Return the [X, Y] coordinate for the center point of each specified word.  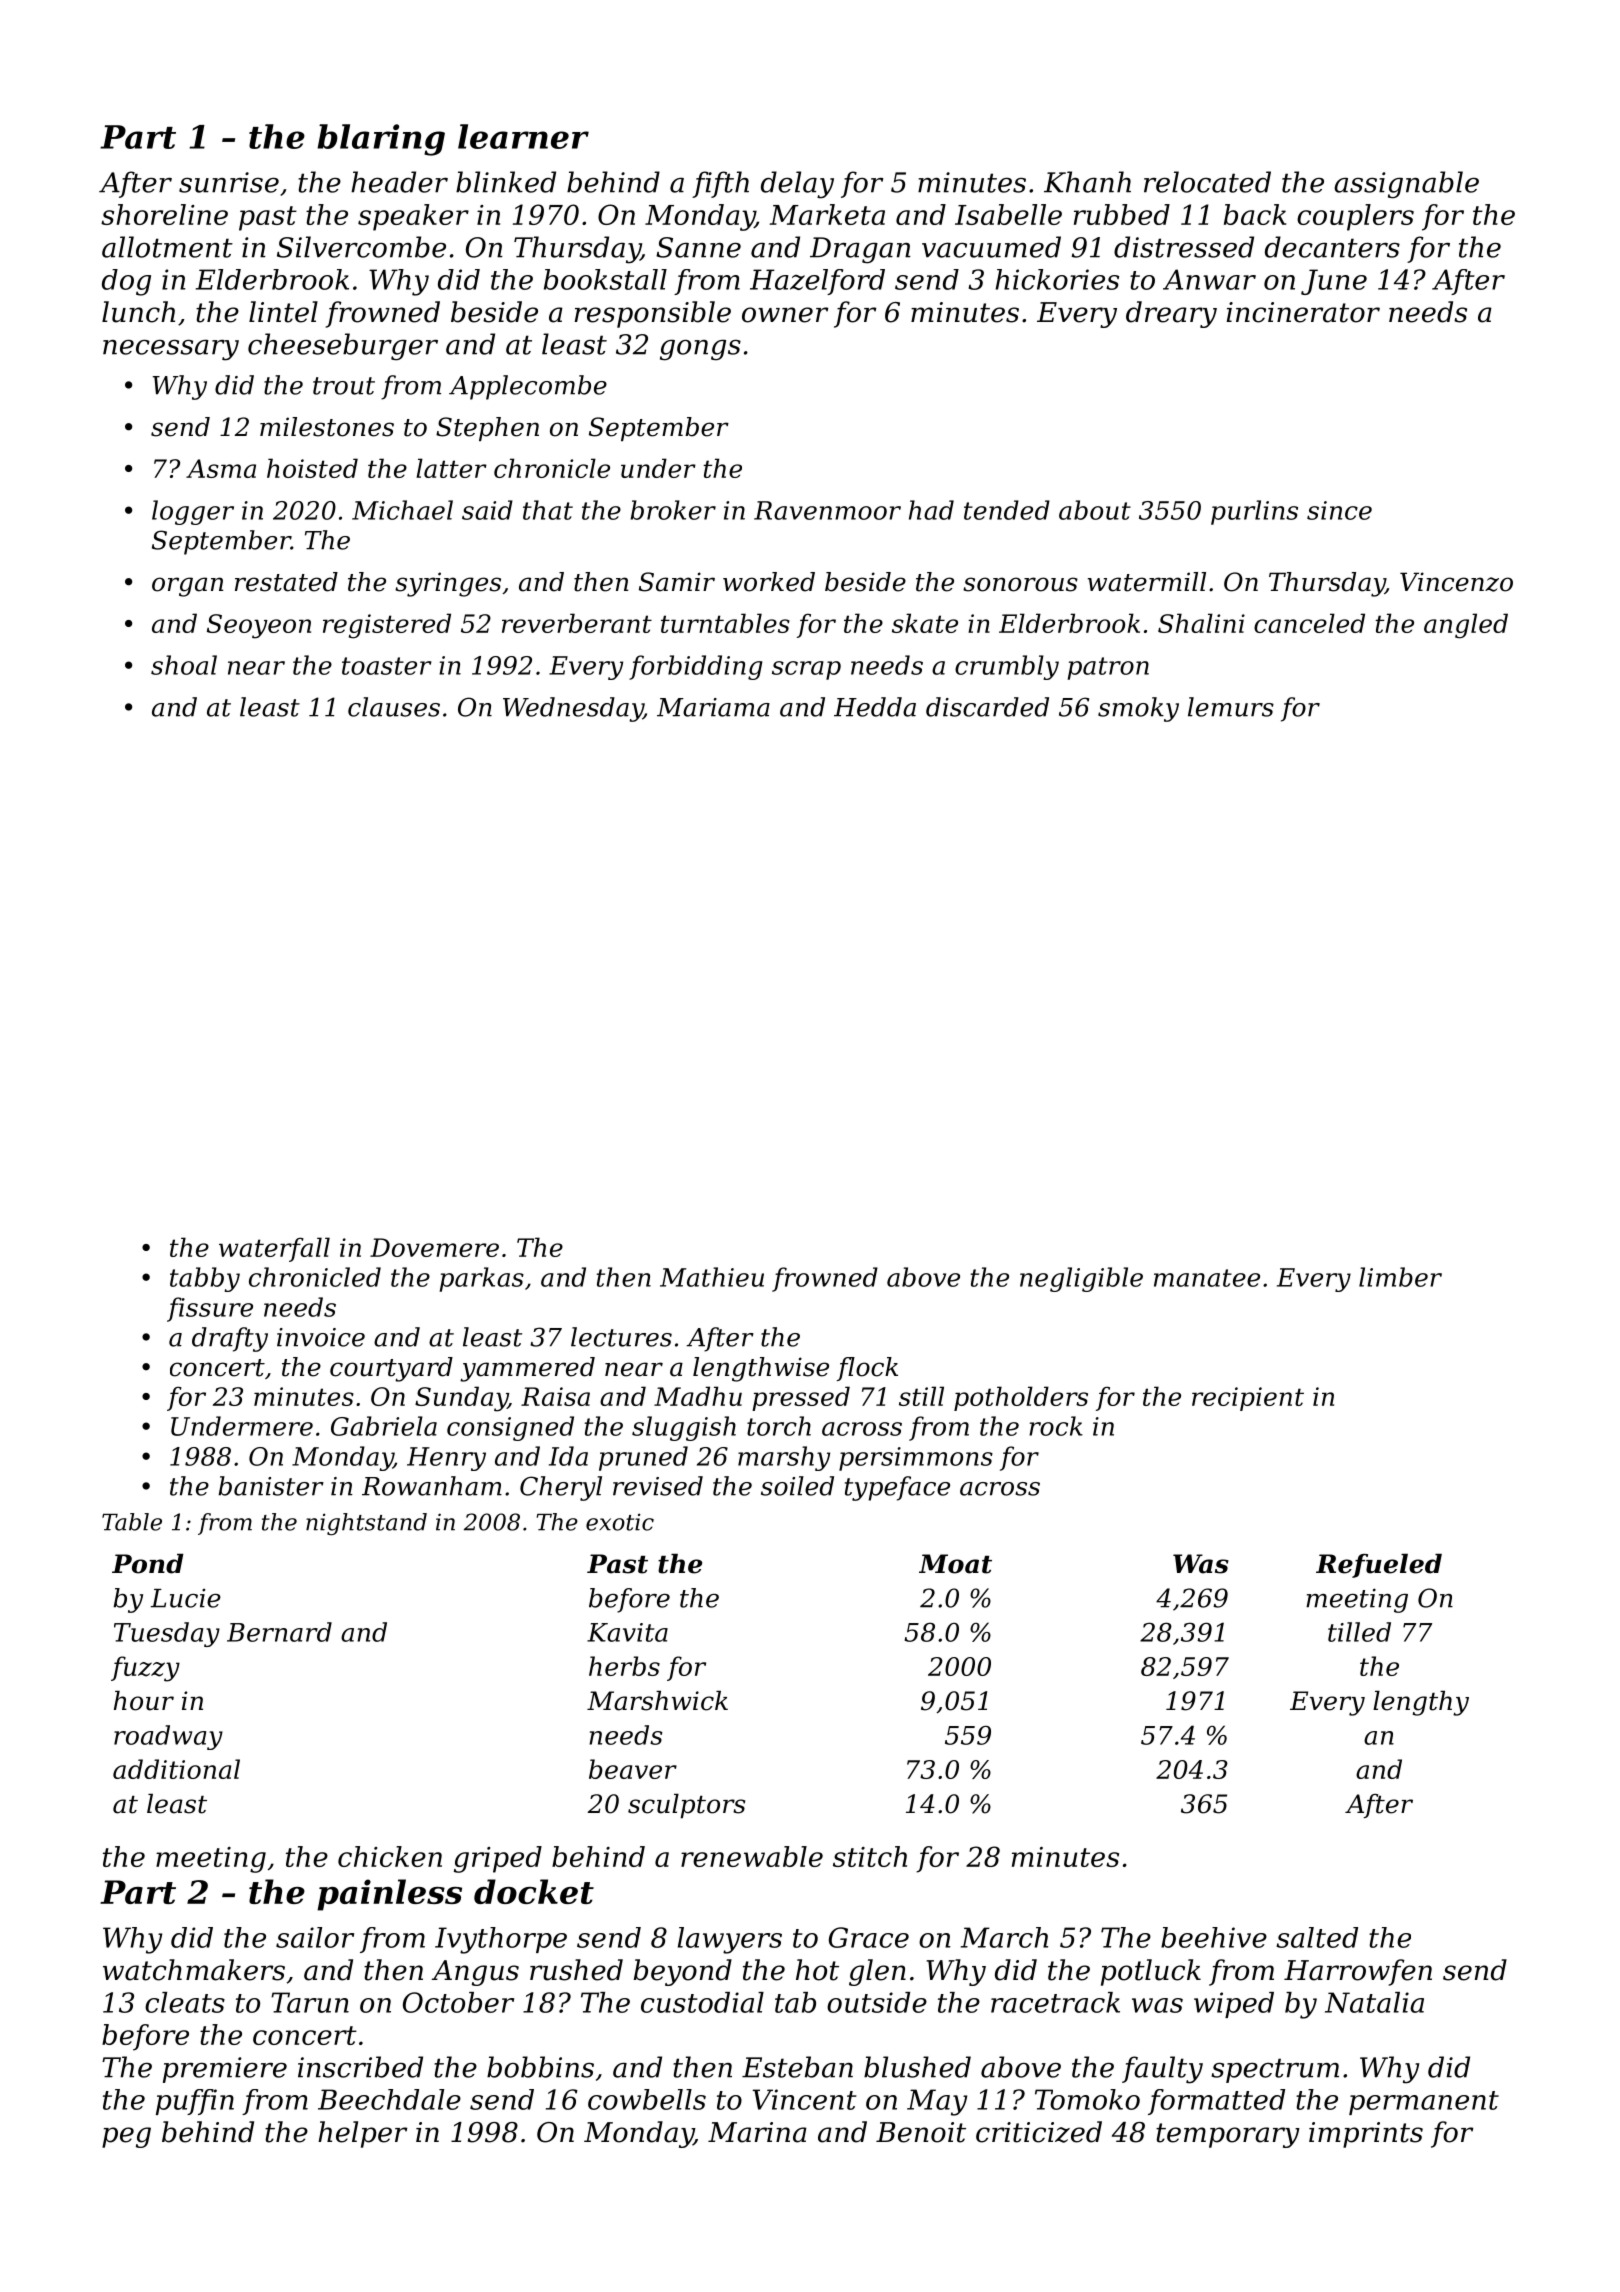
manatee [1207, 1278]
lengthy [1421, 1703]
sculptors [686, 1806]
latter [451, 468]
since [1339, 510]
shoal [184, 665]
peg [126, 2137]
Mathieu [712, 1277]
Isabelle [1008, 214]
